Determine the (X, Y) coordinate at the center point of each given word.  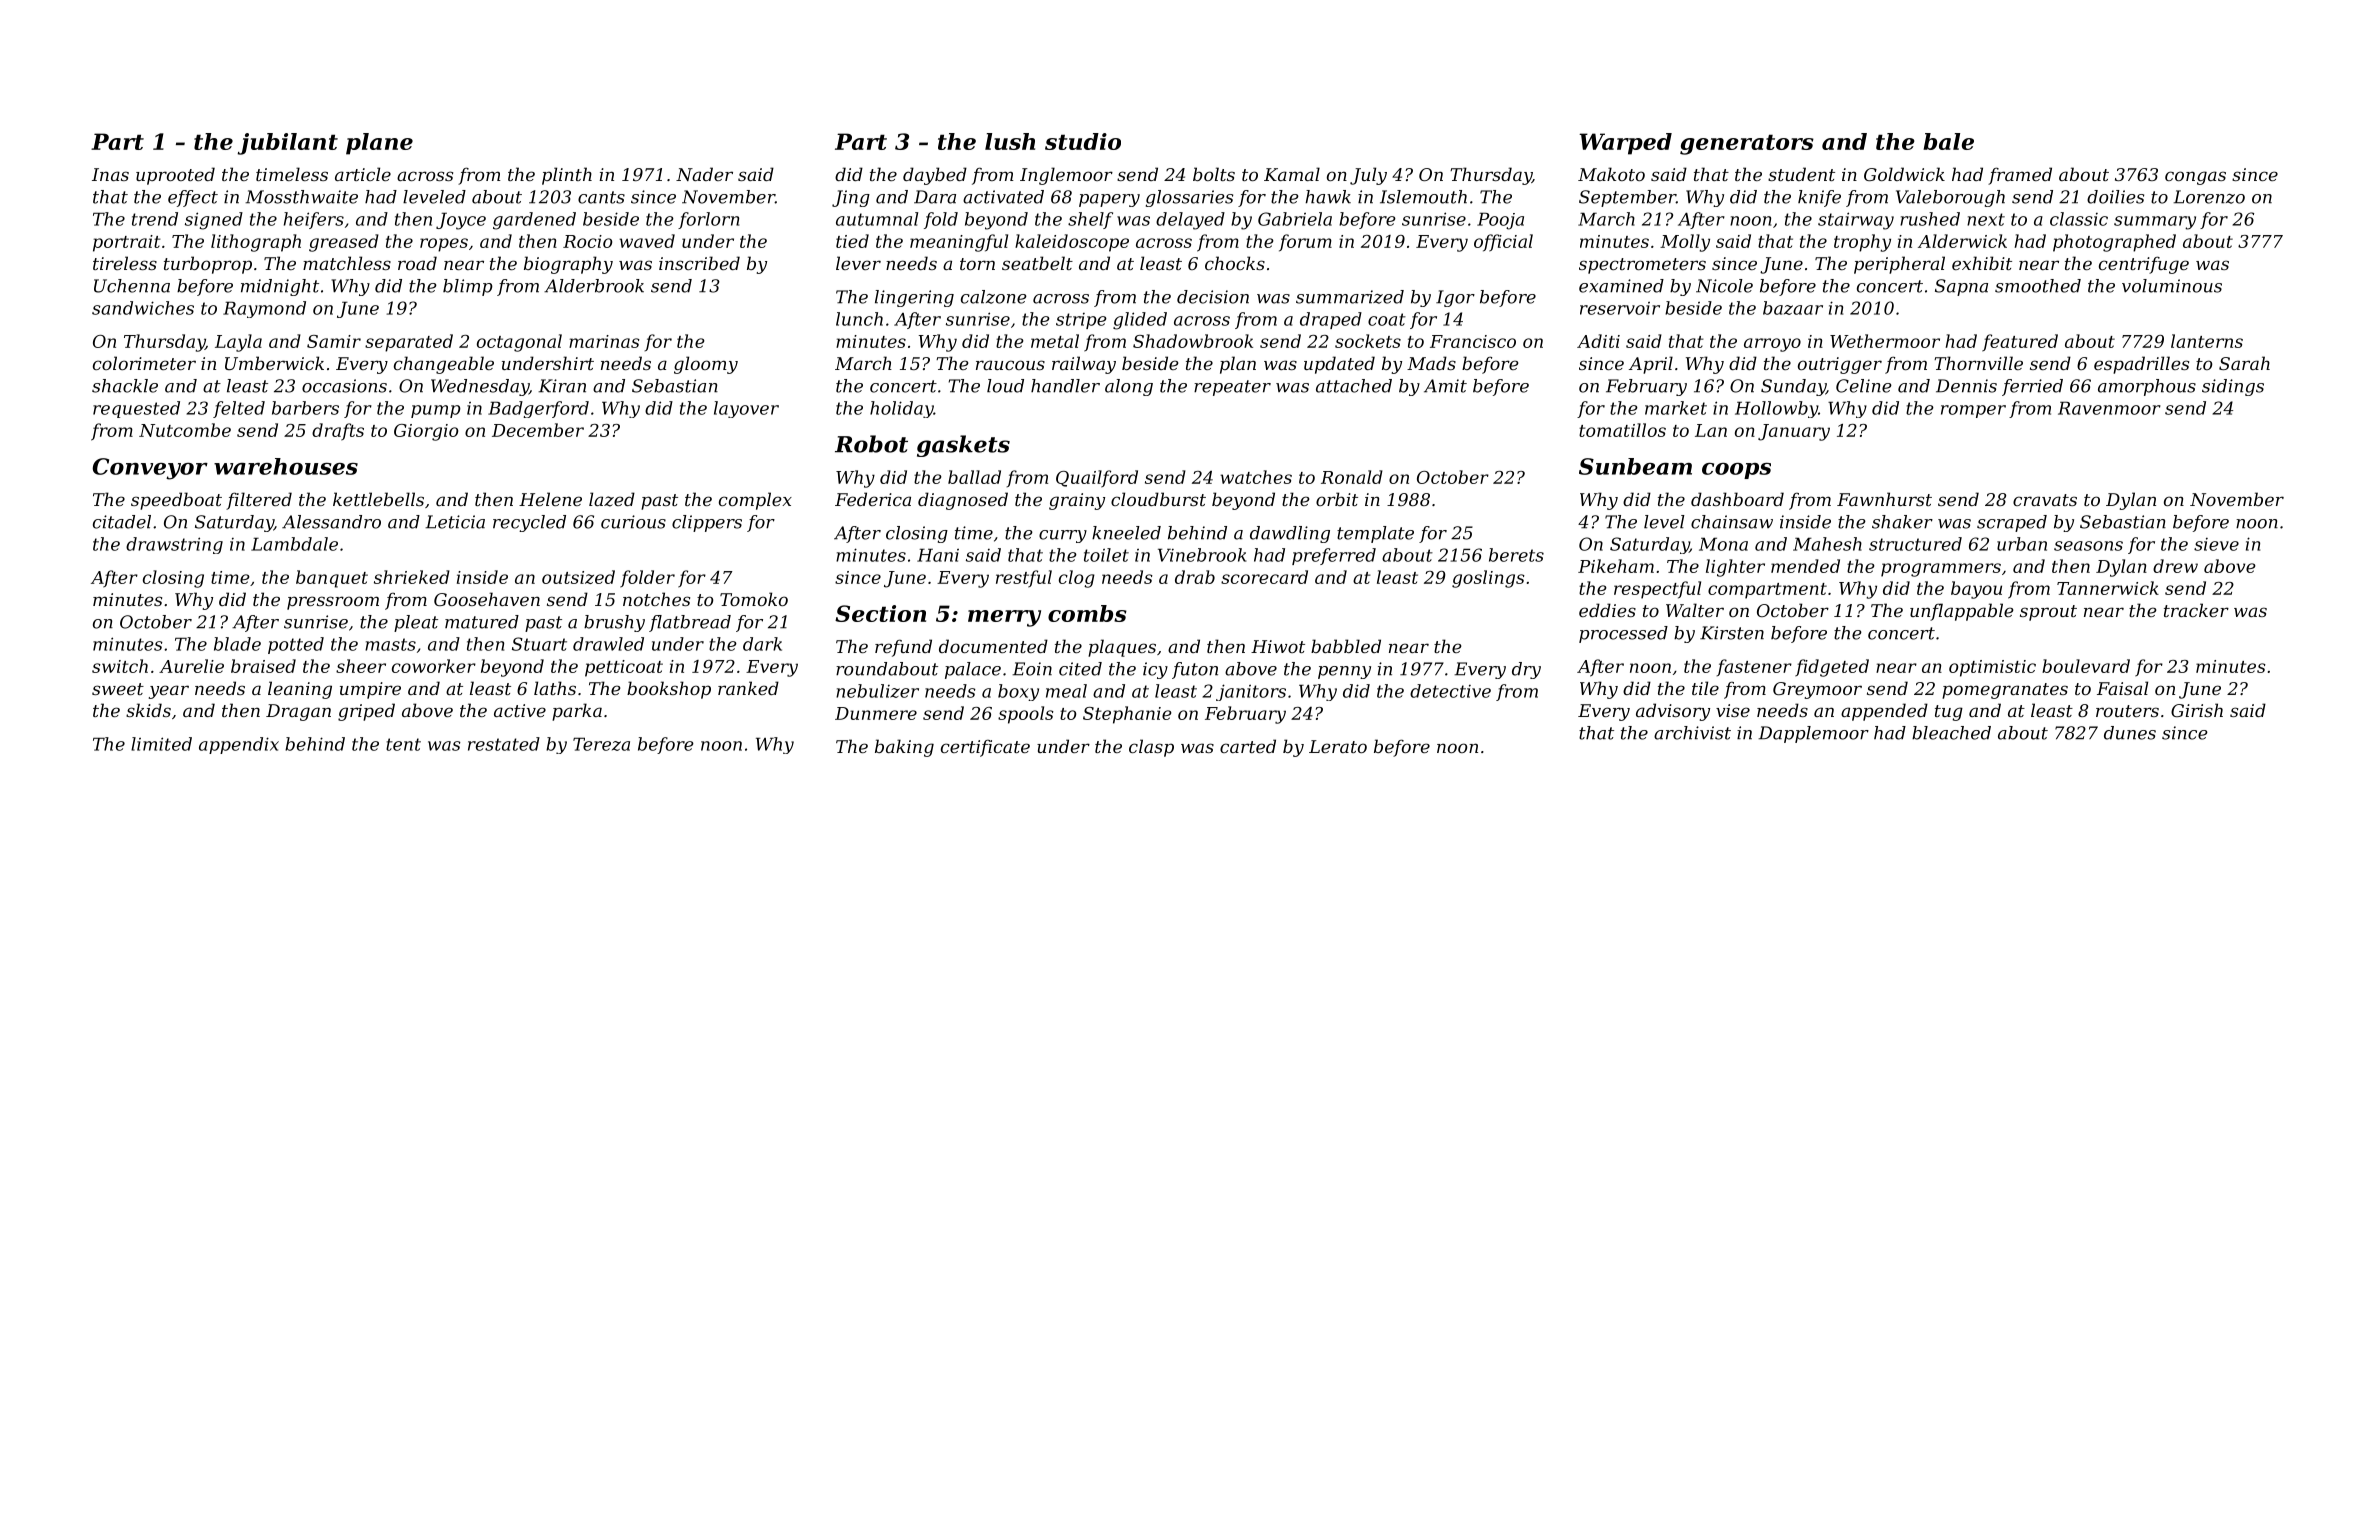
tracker (2196, 610)
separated (409, 343)
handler (1065, 386)
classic (2079, 219)
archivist (1692, 733)
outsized (578, 577)
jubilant (287, 144)
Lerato (1338, 746)
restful (1024, 579)
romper (1973, 411)
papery (1109, 200)
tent (403, 744)
